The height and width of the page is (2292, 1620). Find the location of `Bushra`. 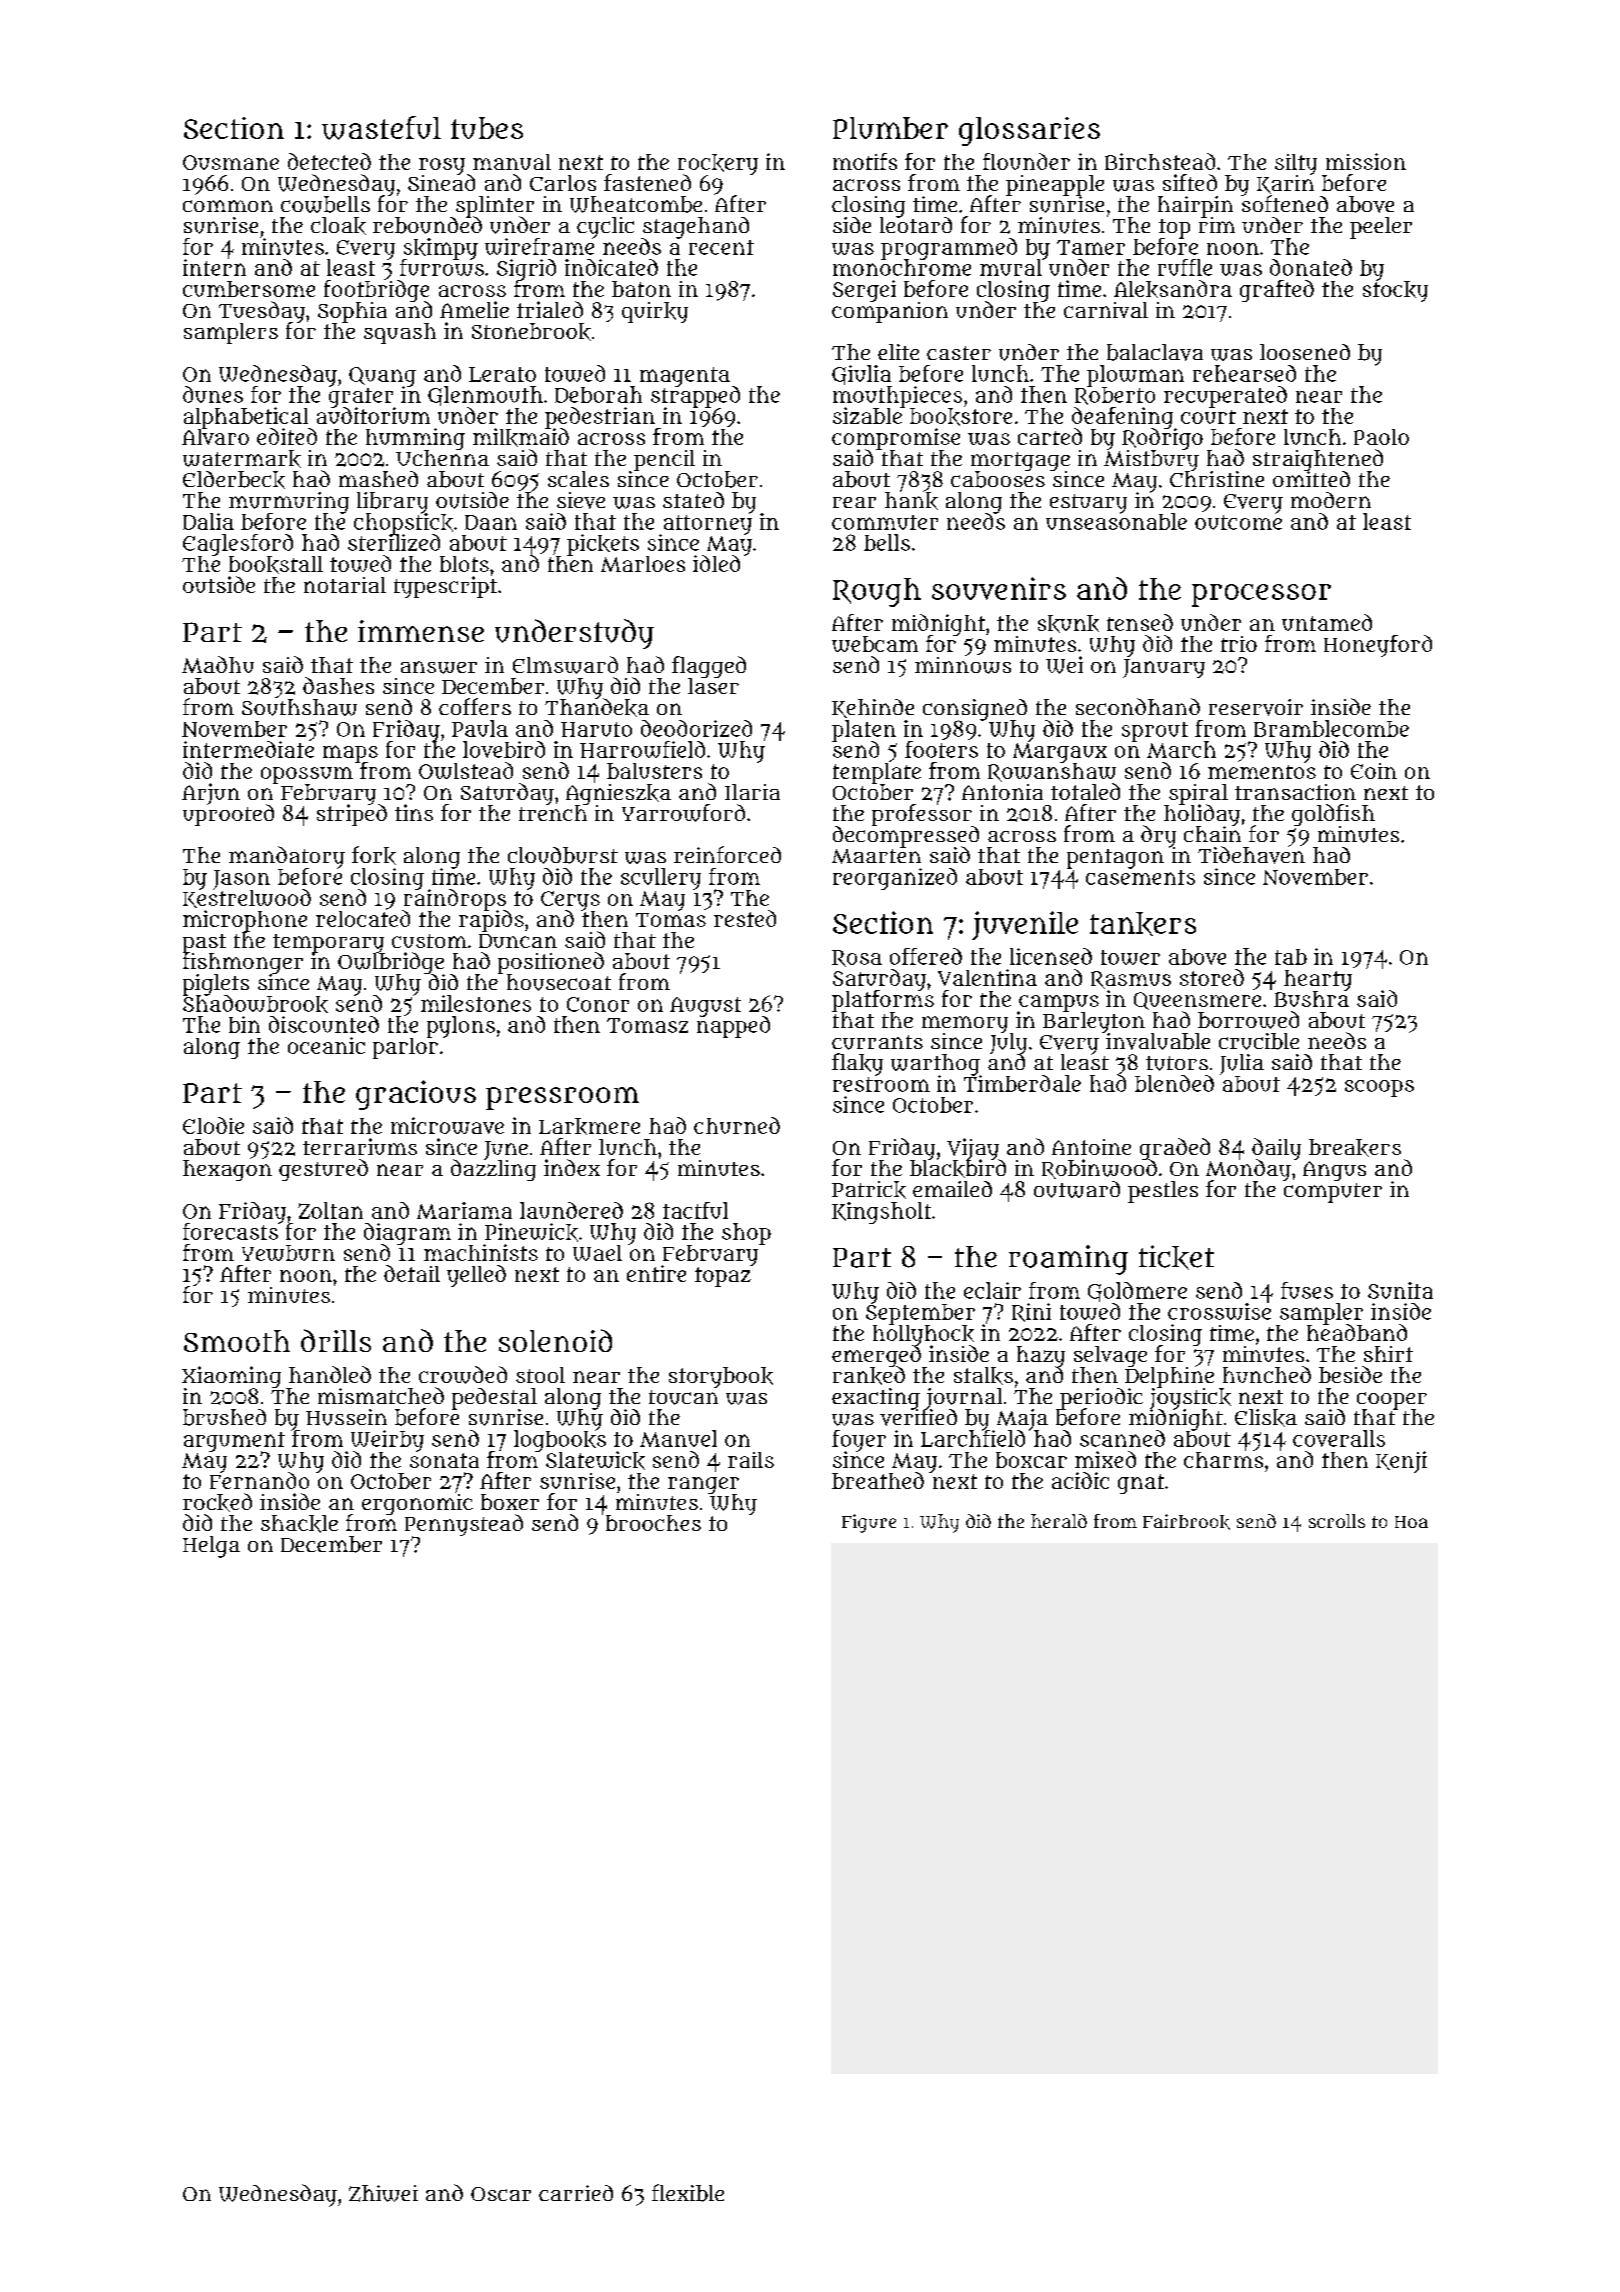

Bushra is located at coordinates (1311, 999).
